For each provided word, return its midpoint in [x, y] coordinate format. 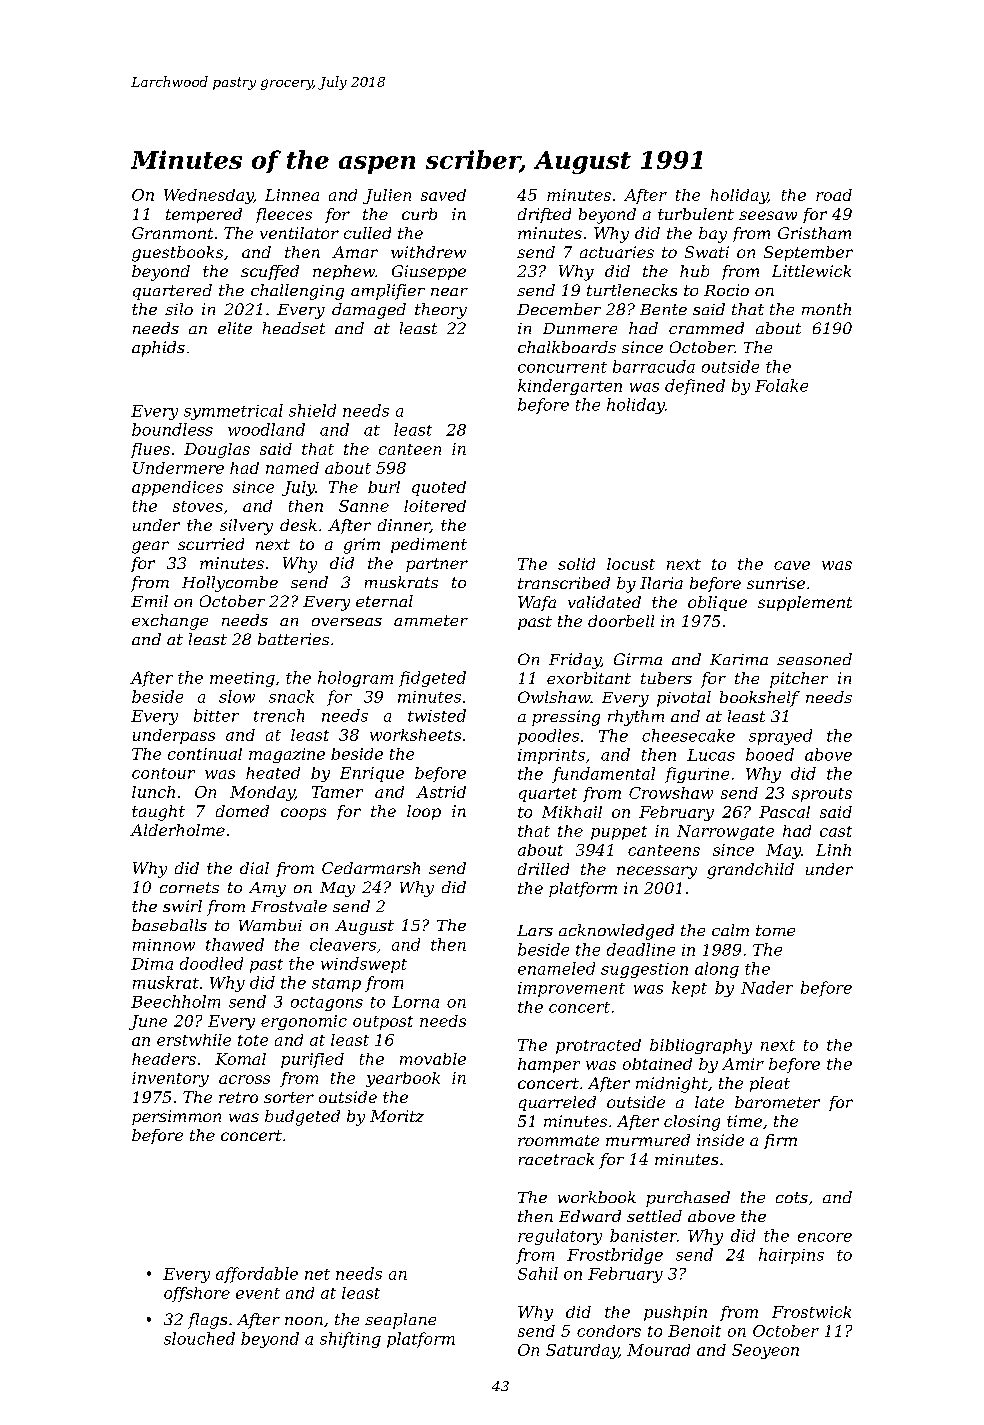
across [244, 1079]
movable [433, 1059]
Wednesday [209, 196]
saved [443, 195]
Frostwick [811, 1312]
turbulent [696, 214]
